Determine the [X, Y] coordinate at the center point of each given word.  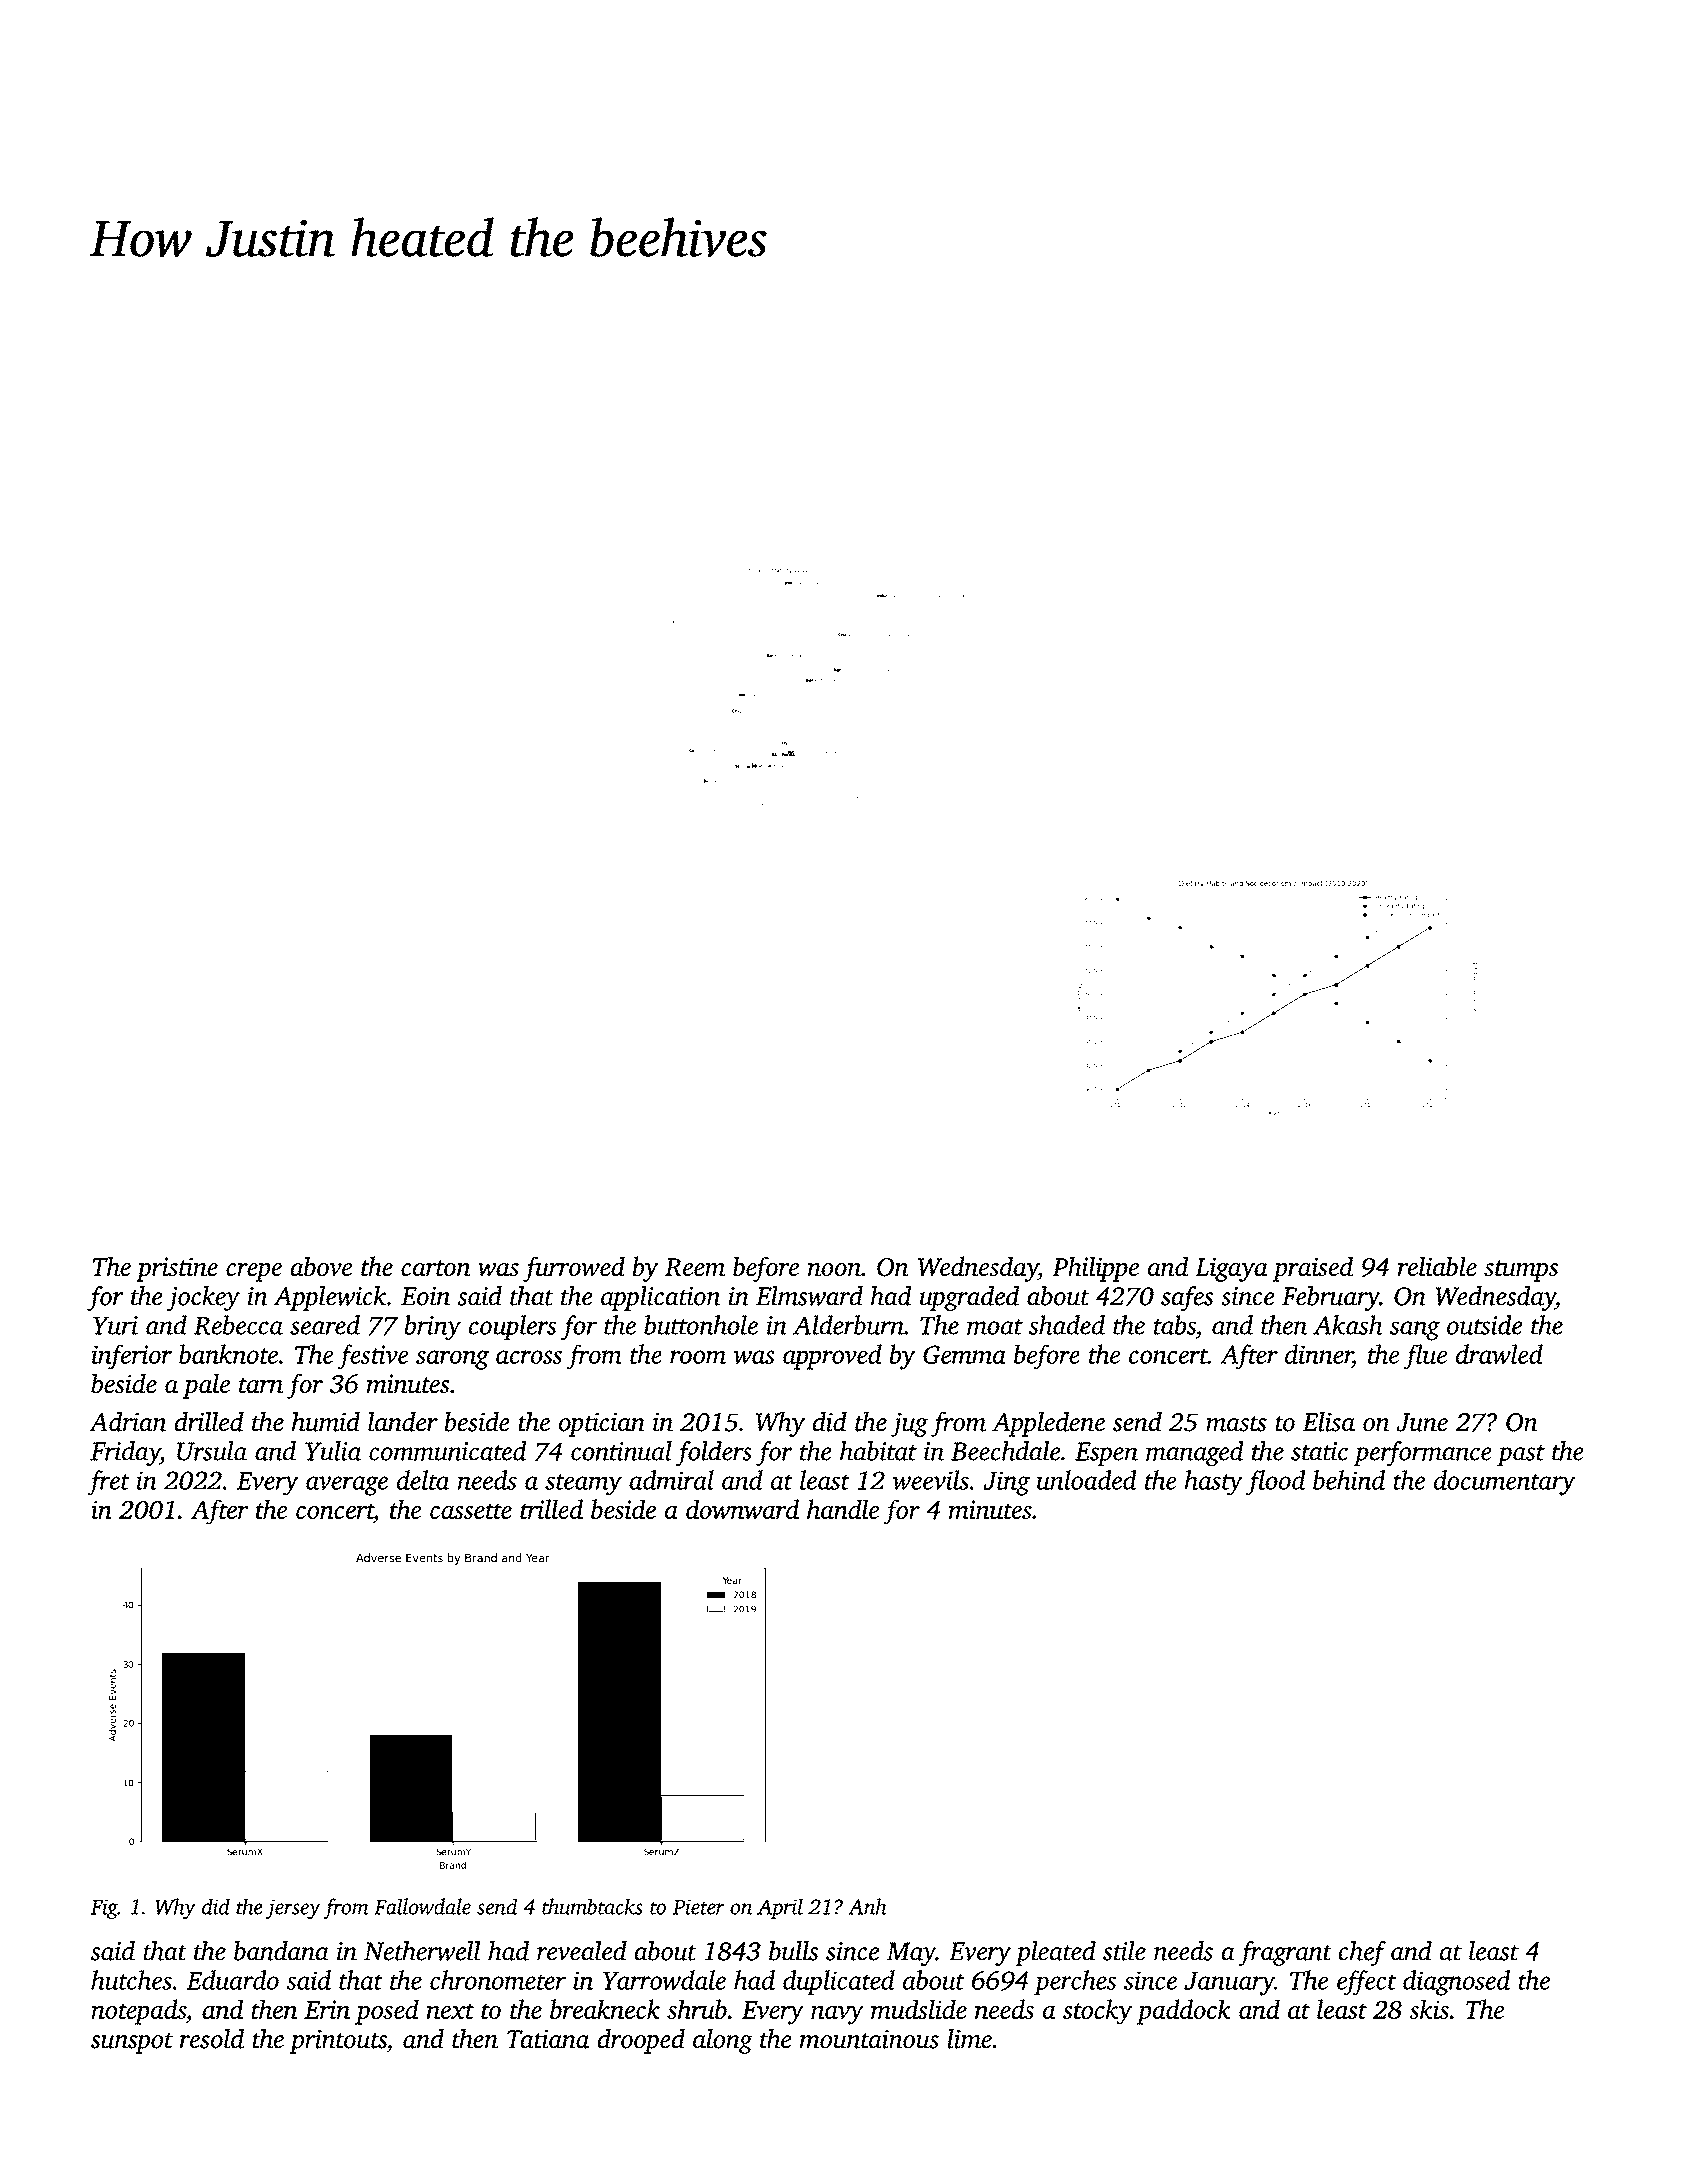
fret [108, 1483]
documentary [1505, 1483]
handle [843, 1509]
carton [436, 1268]
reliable [1437, 1266]
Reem [695, 1267]
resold [212, 2038]
